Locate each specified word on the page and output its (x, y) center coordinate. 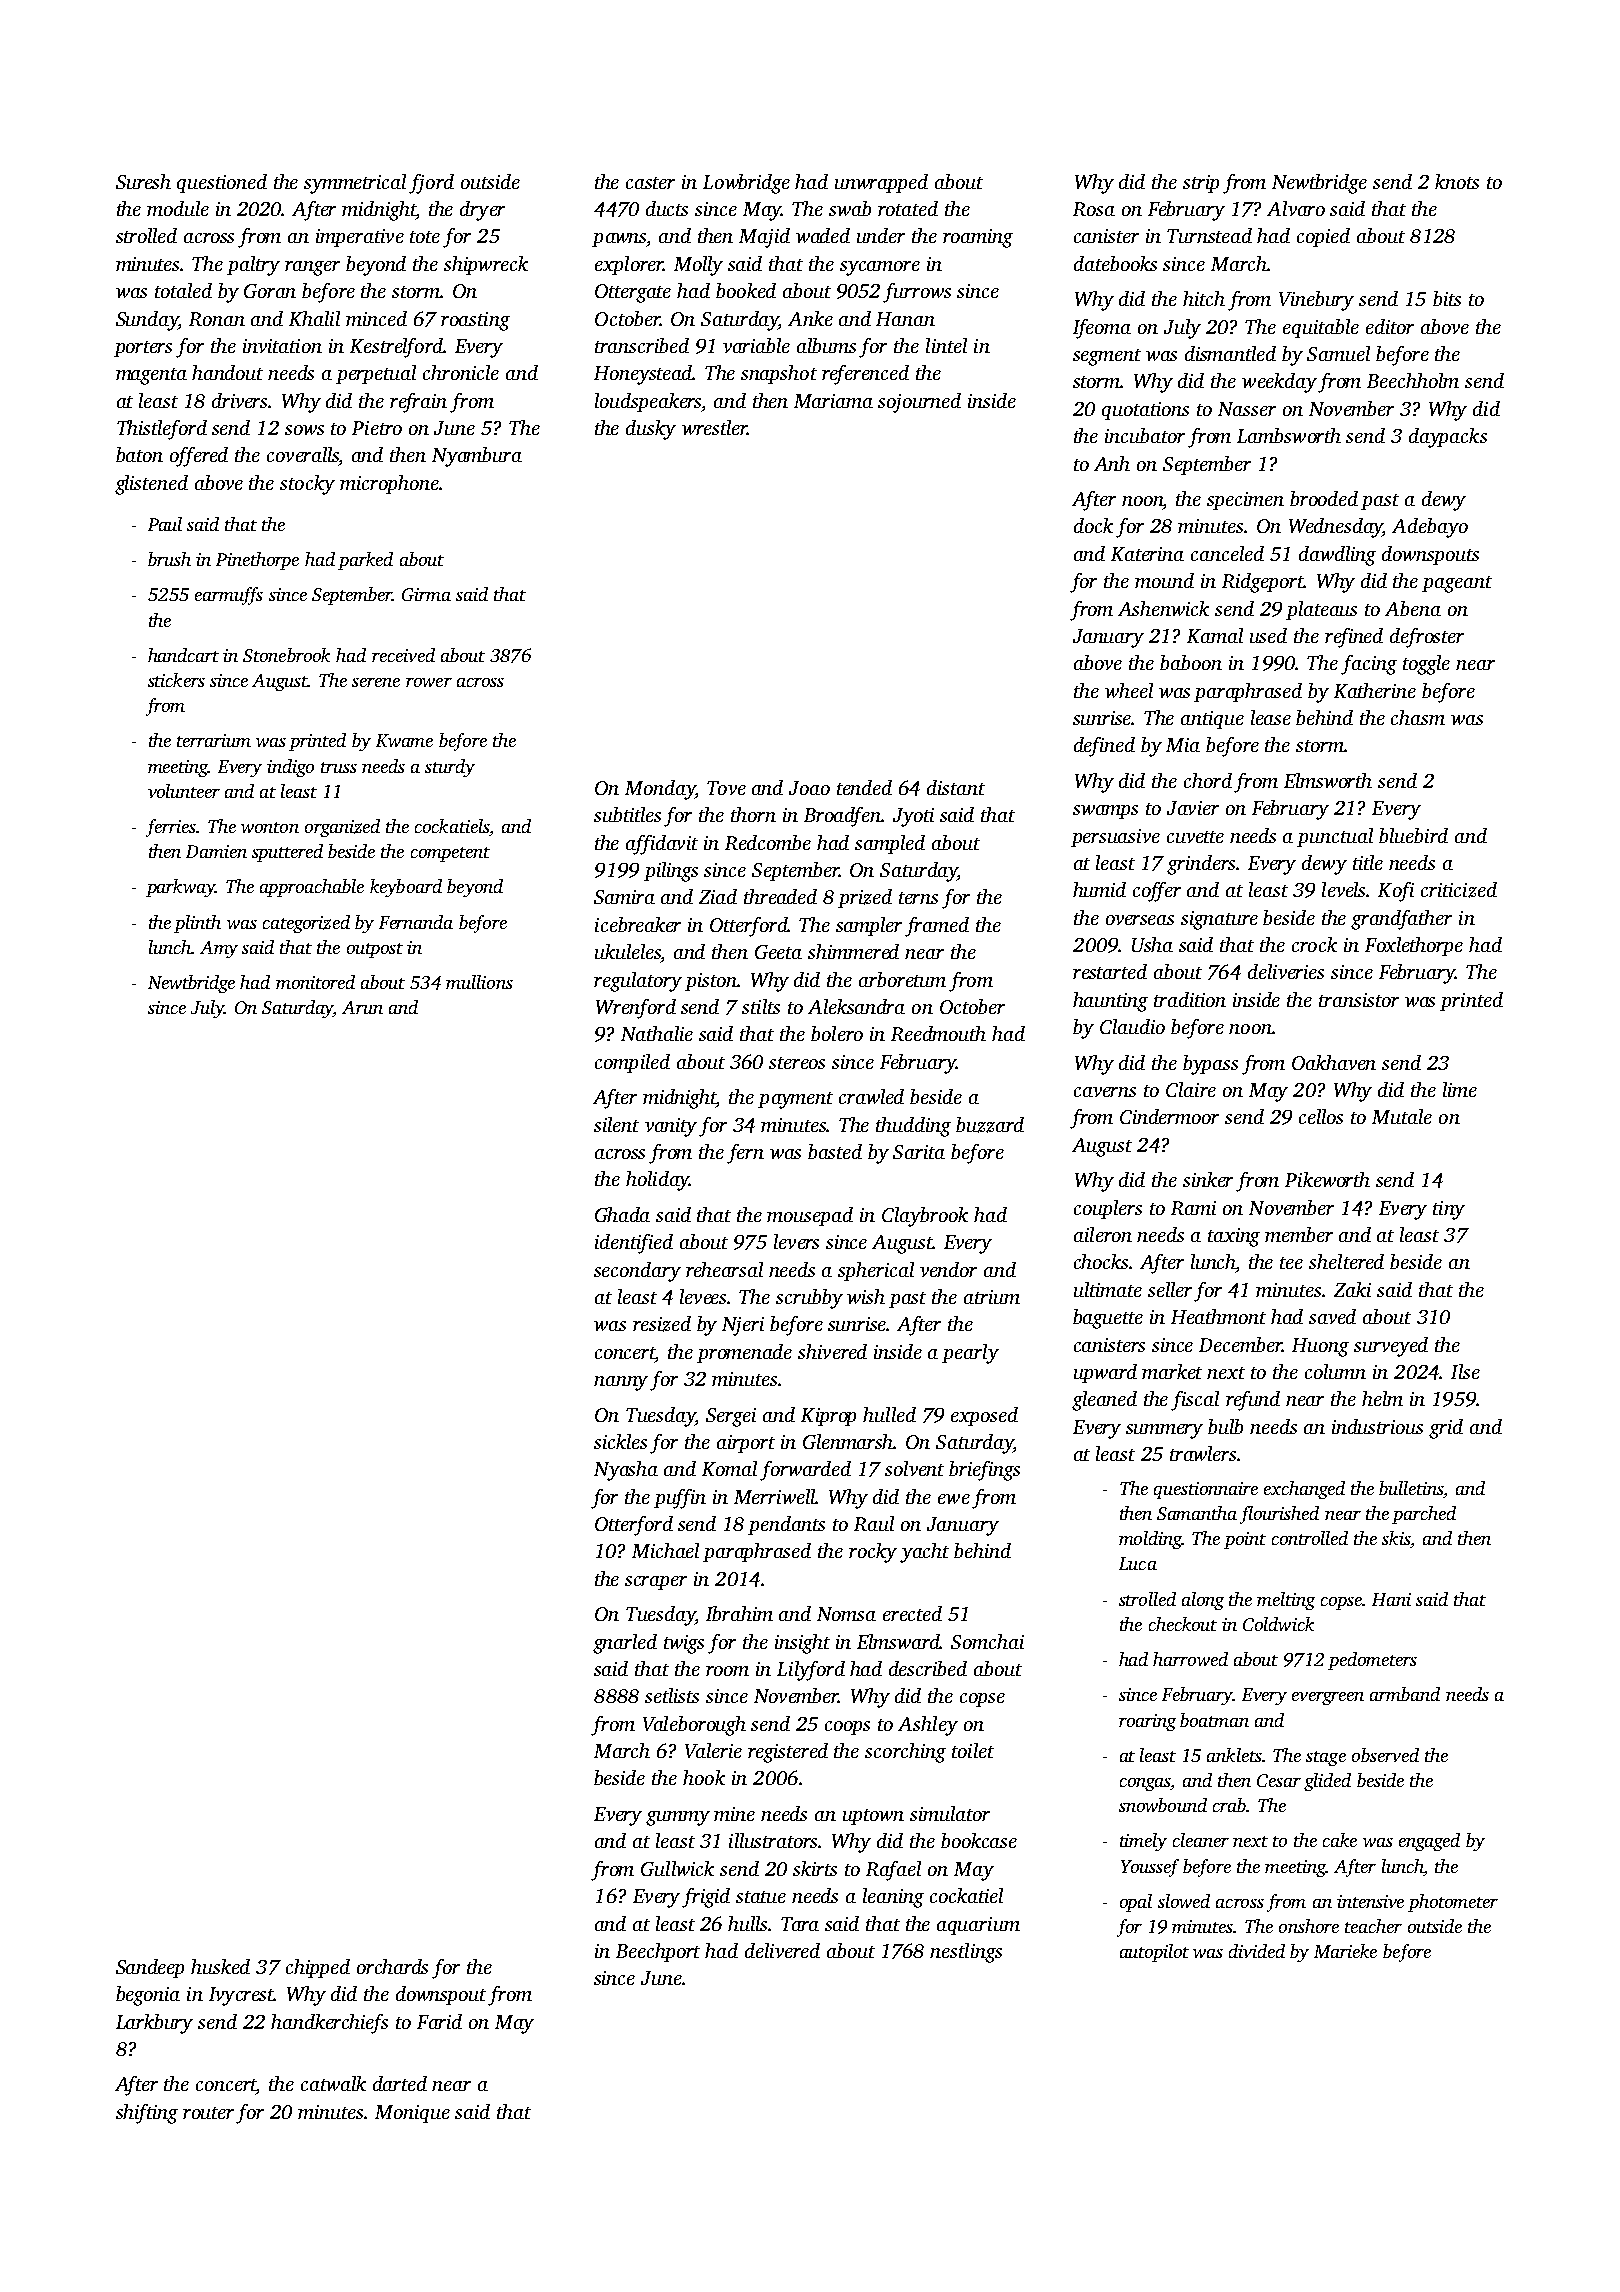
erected (912, 1613)
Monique (412, 2114)
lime (1460, 1089)
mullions (479, 982)
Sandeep (150, 1968)
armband (1405, 1694)
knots (1457, 181)
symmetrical (355, 184)
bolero (837, 1033)
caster (650, 183)
